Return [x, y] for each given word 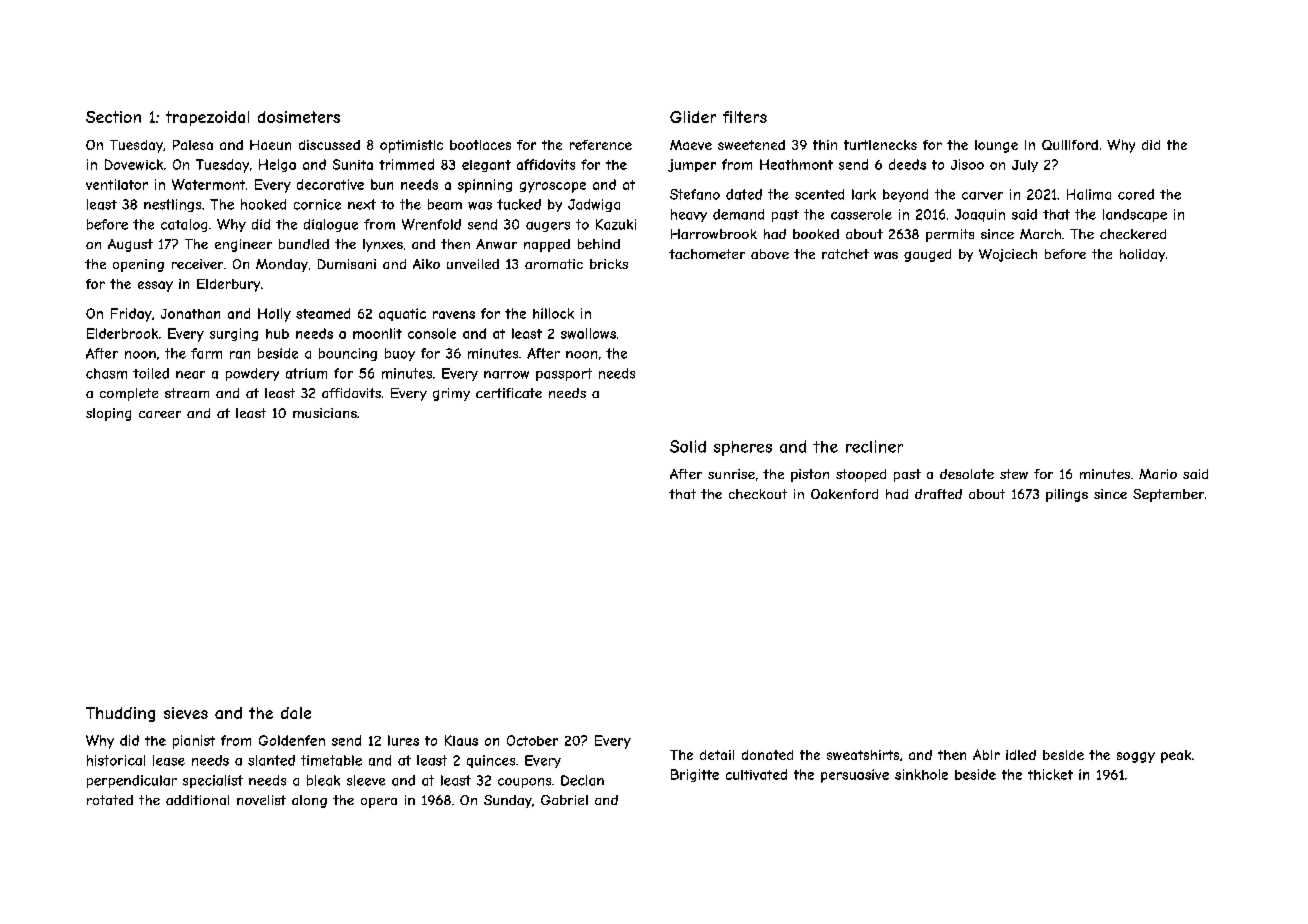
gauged [927, 255]
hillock [553, 313]
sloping [108, 414]
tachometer [707, 254]
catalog [184, 225]
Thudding [120, 714]
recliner [874, 446]
